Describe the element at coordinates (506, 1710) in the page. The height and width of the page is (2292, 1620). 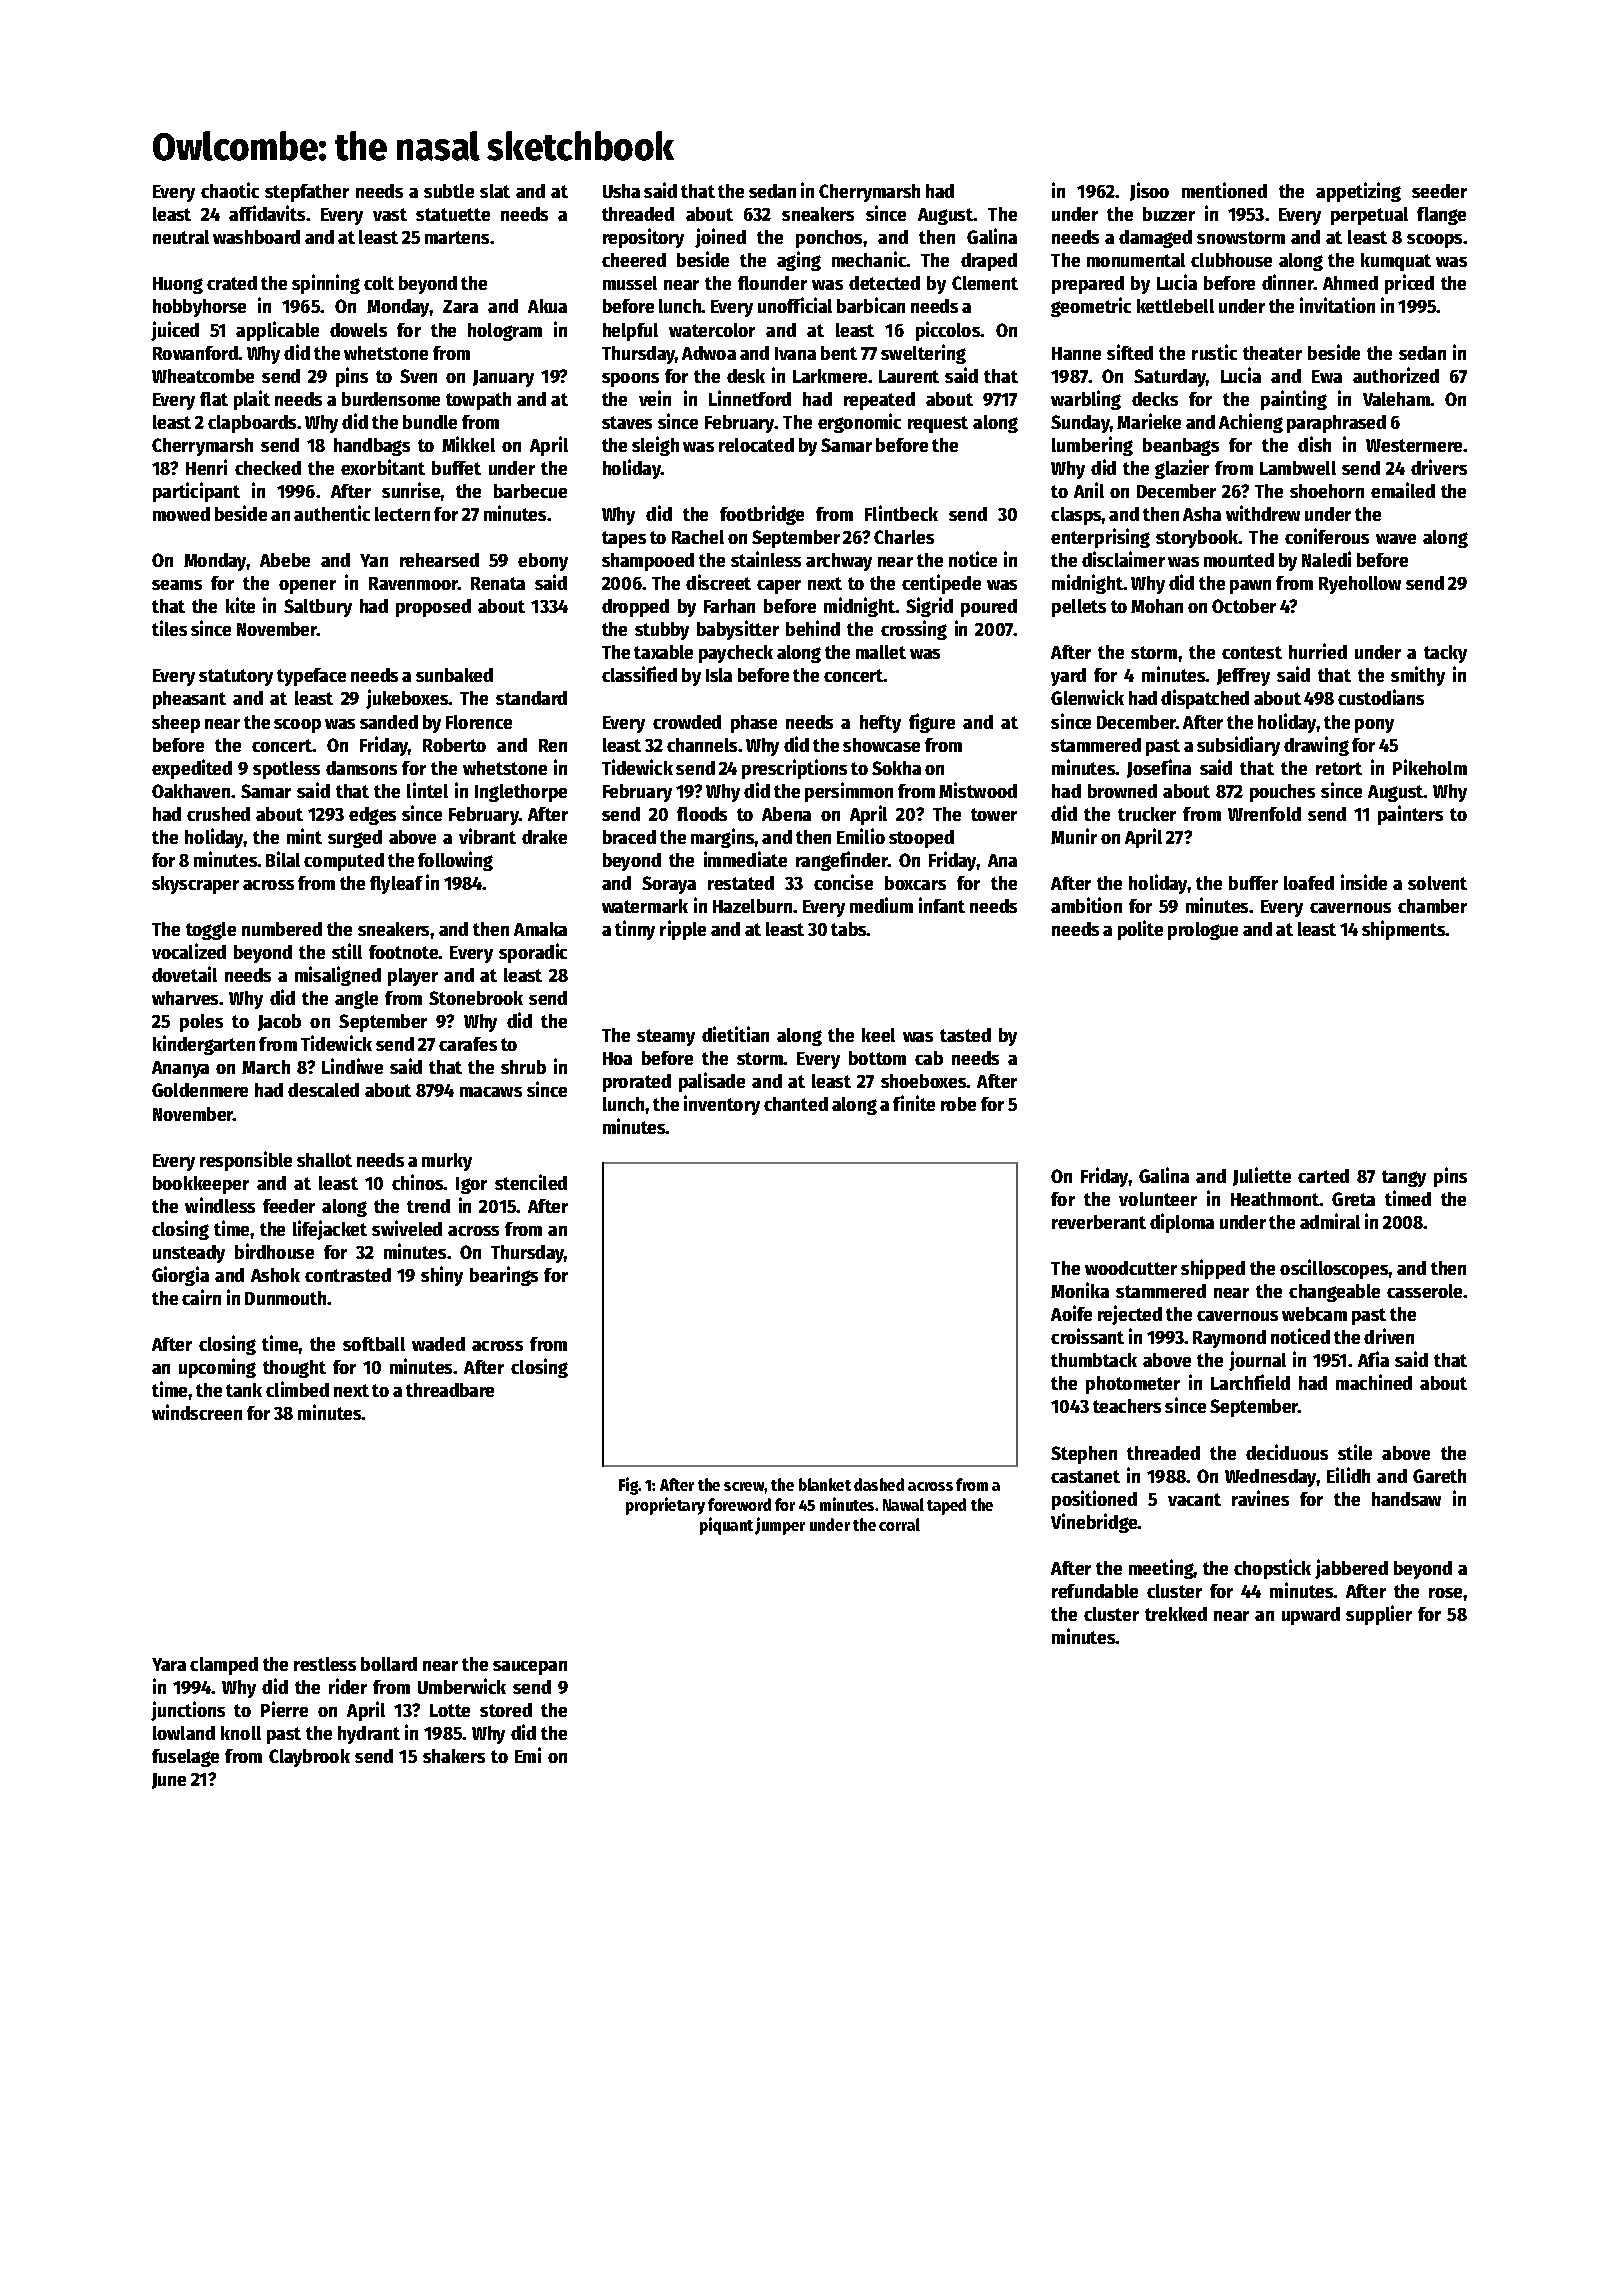
I see `stored` at that location.
